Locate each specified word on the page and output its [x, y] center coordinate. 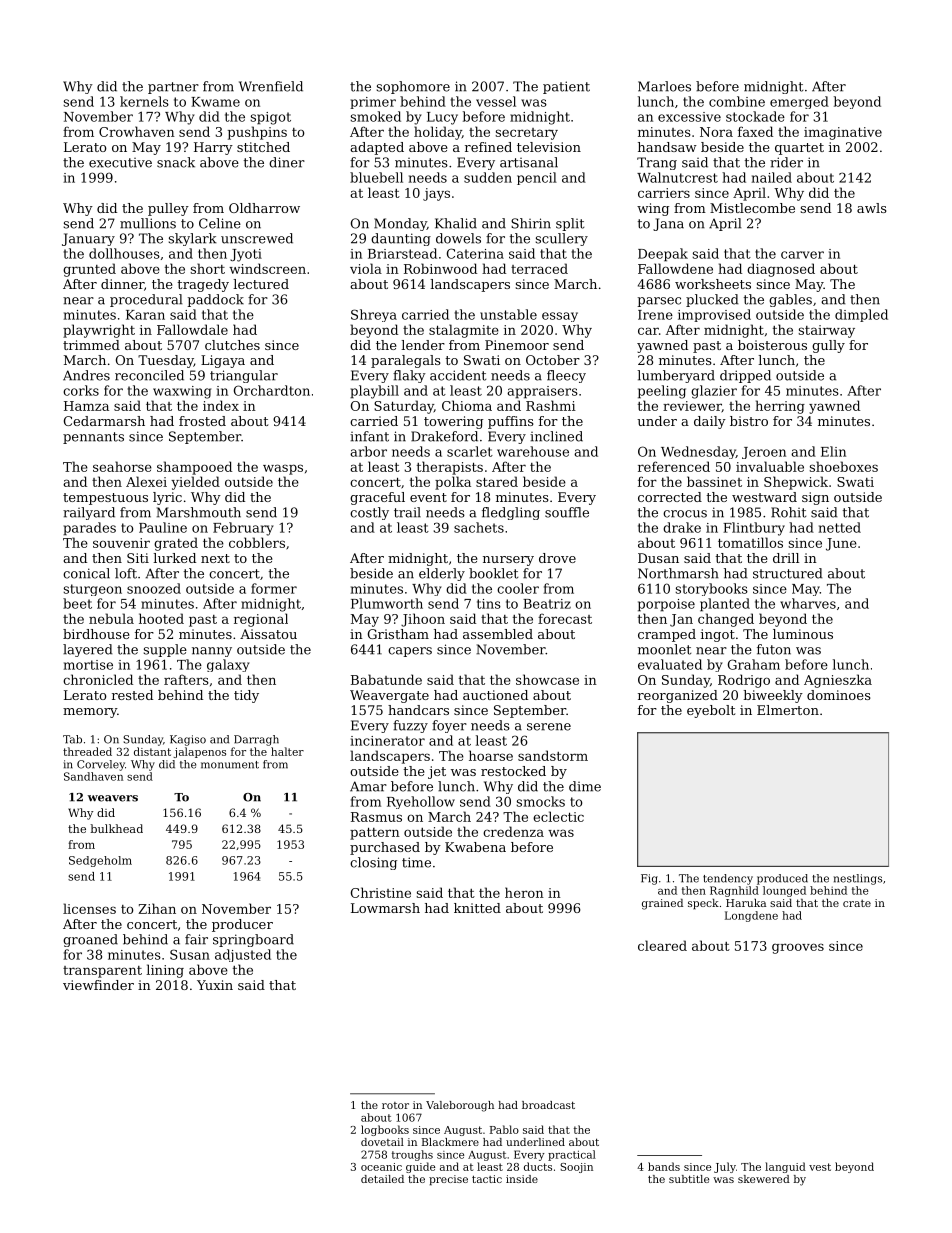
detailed [382, 1179]
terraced [539, 268]
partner [173, 88]
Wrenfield [271, 86]
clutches [232, 345]
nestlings [858, 879]
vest [820, 1167]
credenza [513, 831]
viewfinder [98, 985]
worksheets [713, 284]
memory [90, 713]
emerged [799, 102]
